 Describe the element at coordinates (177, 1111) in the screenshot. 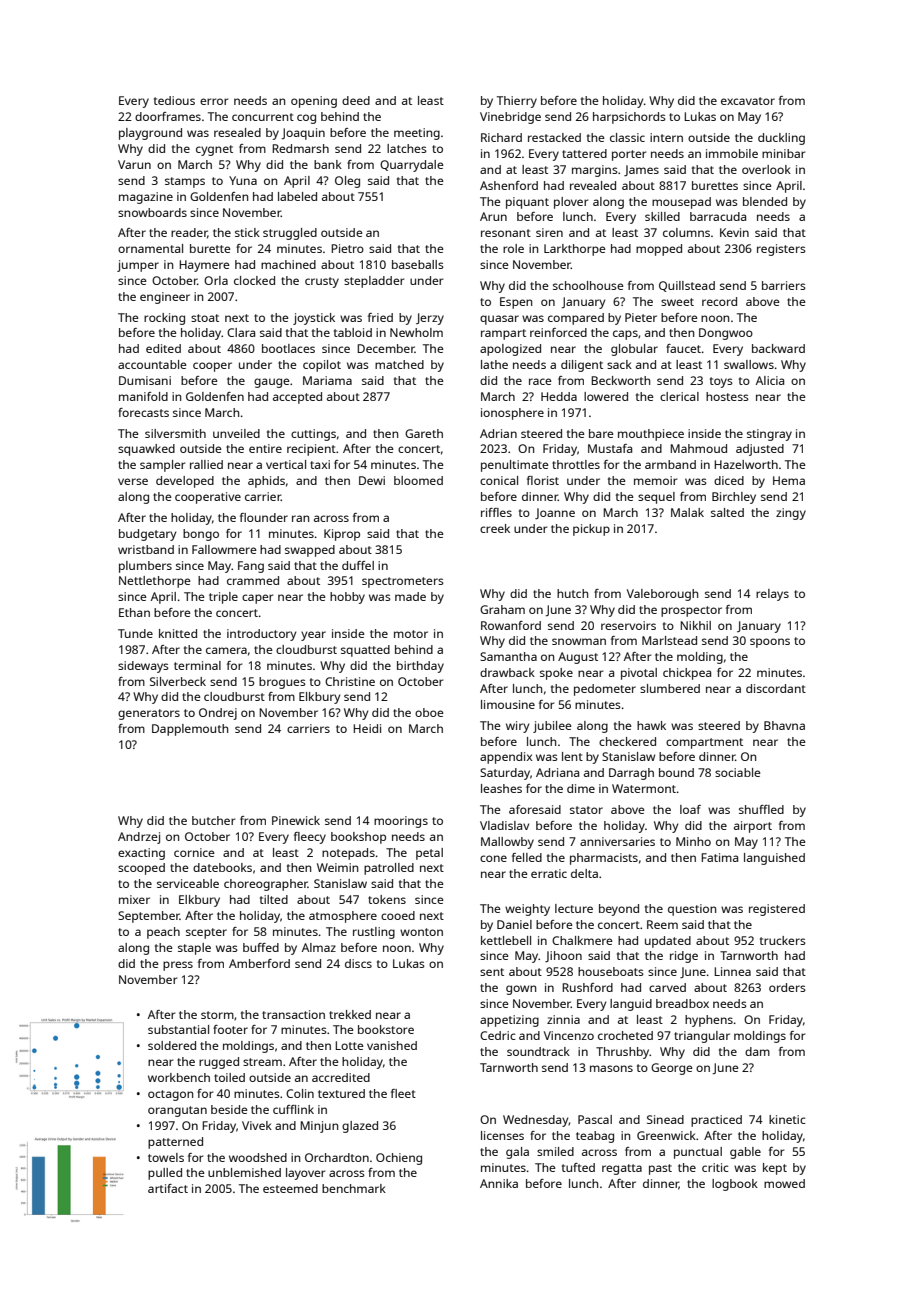

I see `orangutan` at that location.
